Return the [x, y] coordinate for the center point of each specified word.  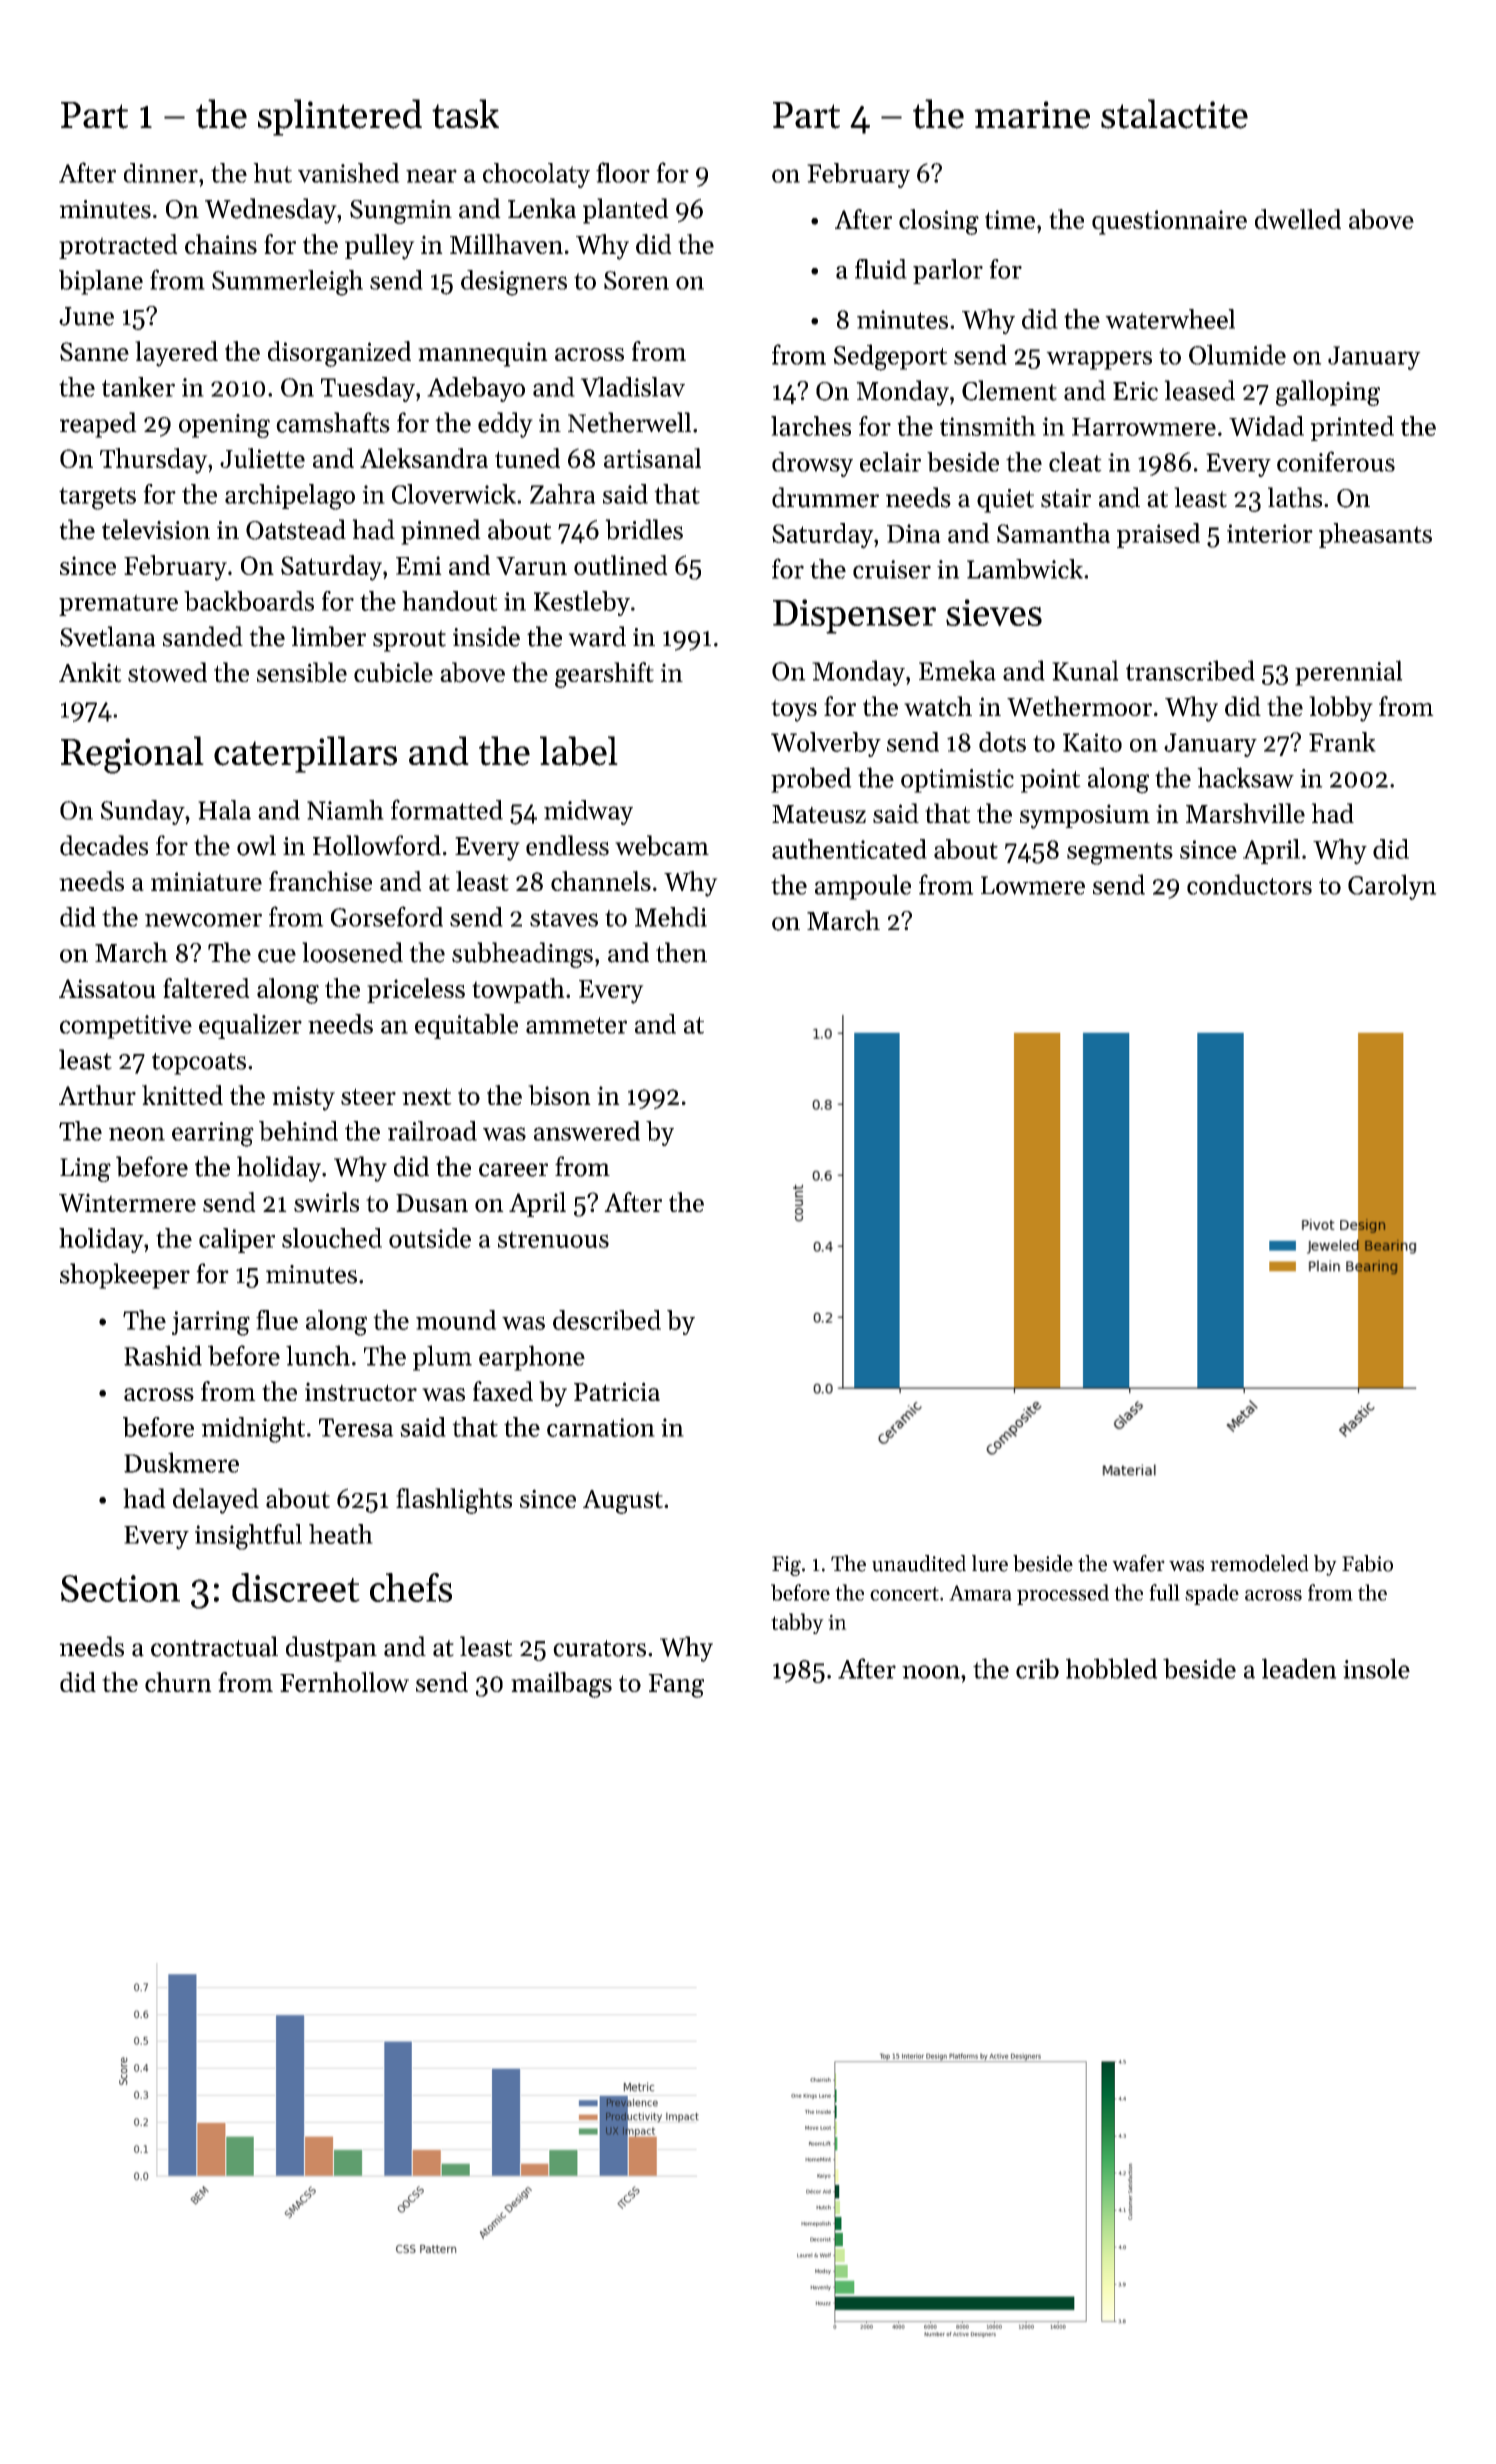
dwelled [1298, 219]
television [156, 529]
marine [1032, 115]
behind [298, 1131]
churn [178, 1682]
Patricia [617, 1392]
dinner [161, 173]
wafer [1138, 1563]
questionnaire [1169, 222]
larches [811, 426]
